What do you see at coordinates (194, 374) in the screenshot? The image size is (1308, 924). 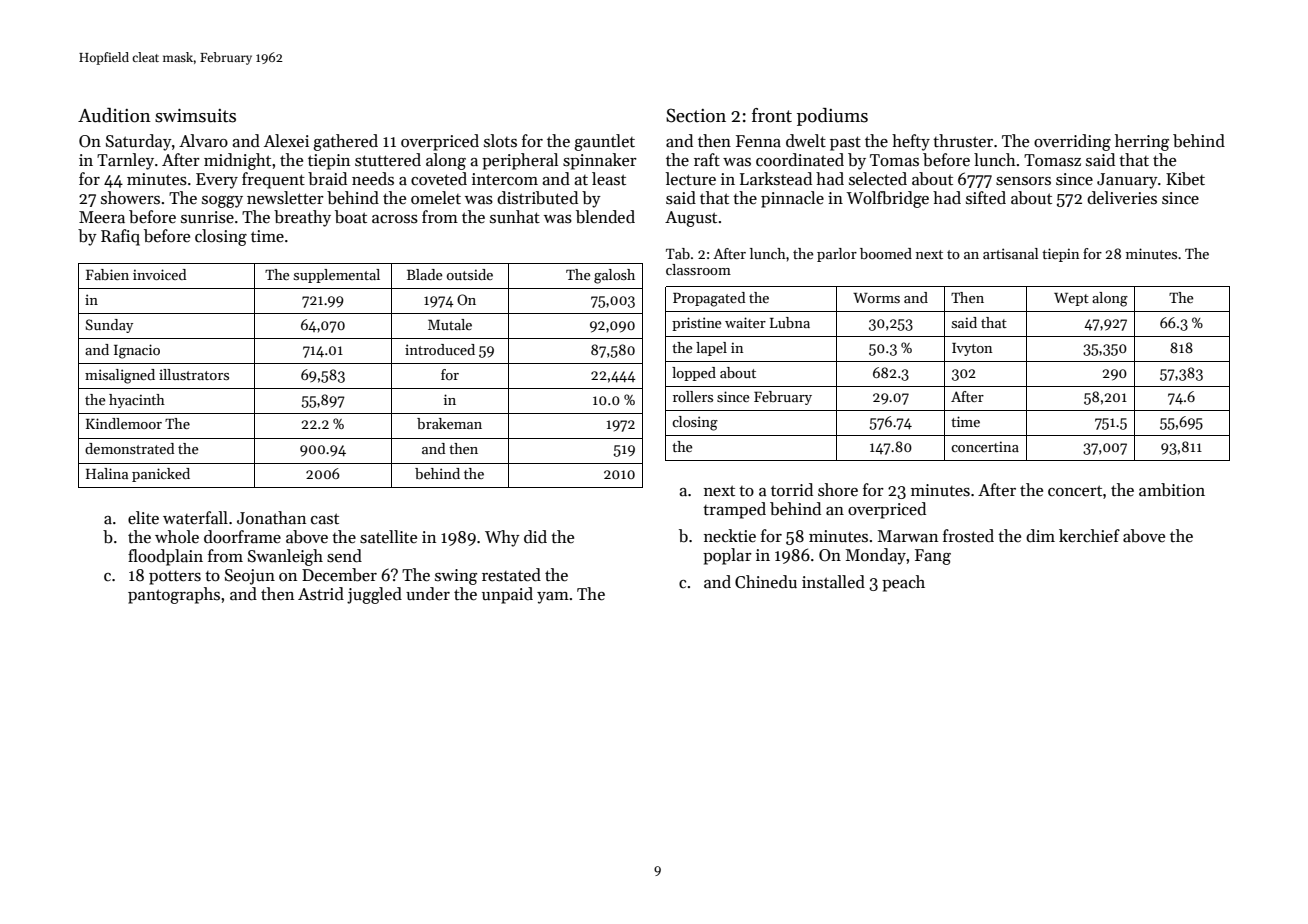 I see `illustrators` at bounding box center [194, 374].
